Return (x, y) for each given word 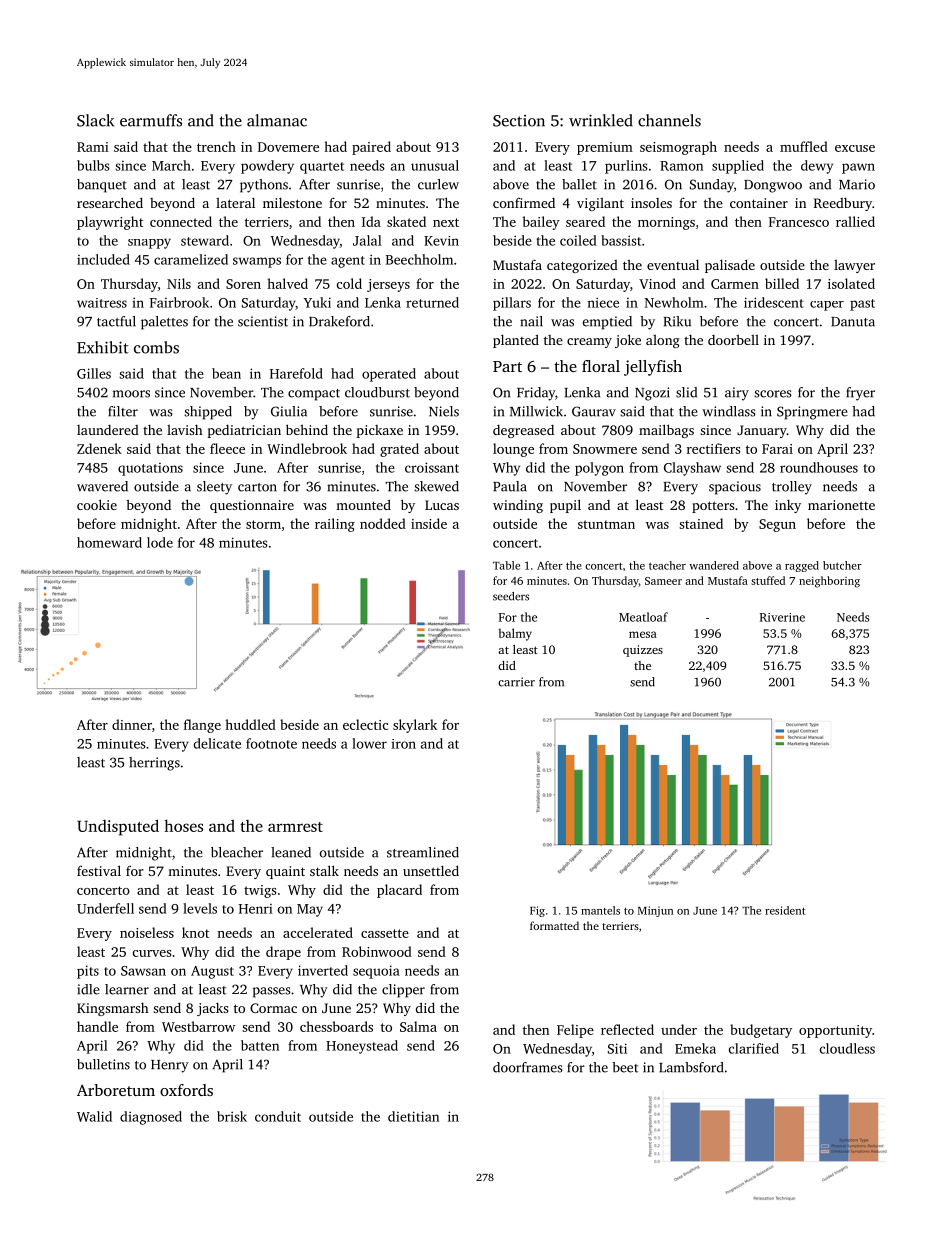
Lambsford (691, 1067)
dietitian (413, 1116)
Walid (94, 1116)
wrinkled (601, 120)
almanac (277, 120)
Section (519, 121)
